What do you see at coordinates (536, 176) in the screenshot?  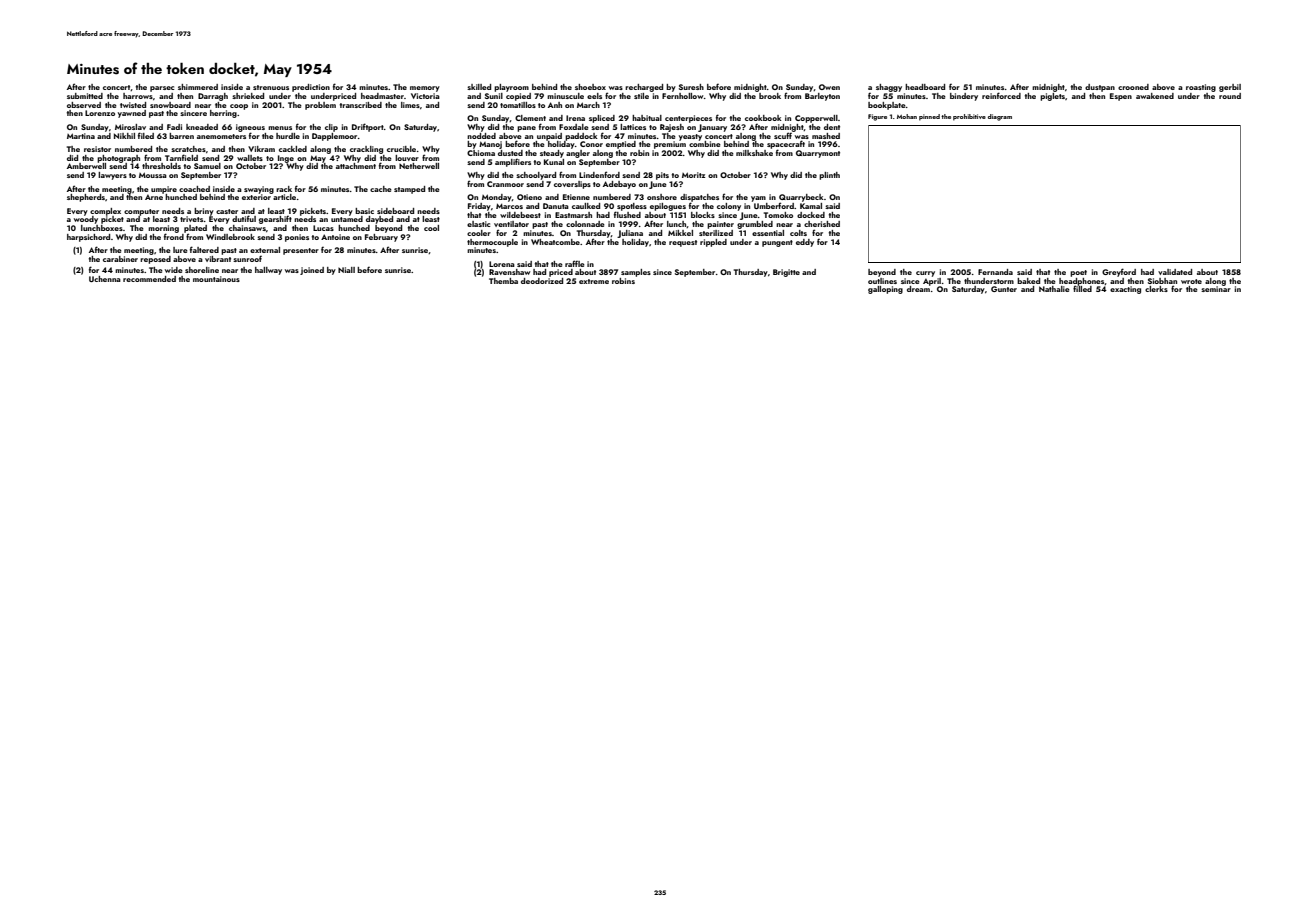 I see `schoolyard` at bounding box center [536, 176].
